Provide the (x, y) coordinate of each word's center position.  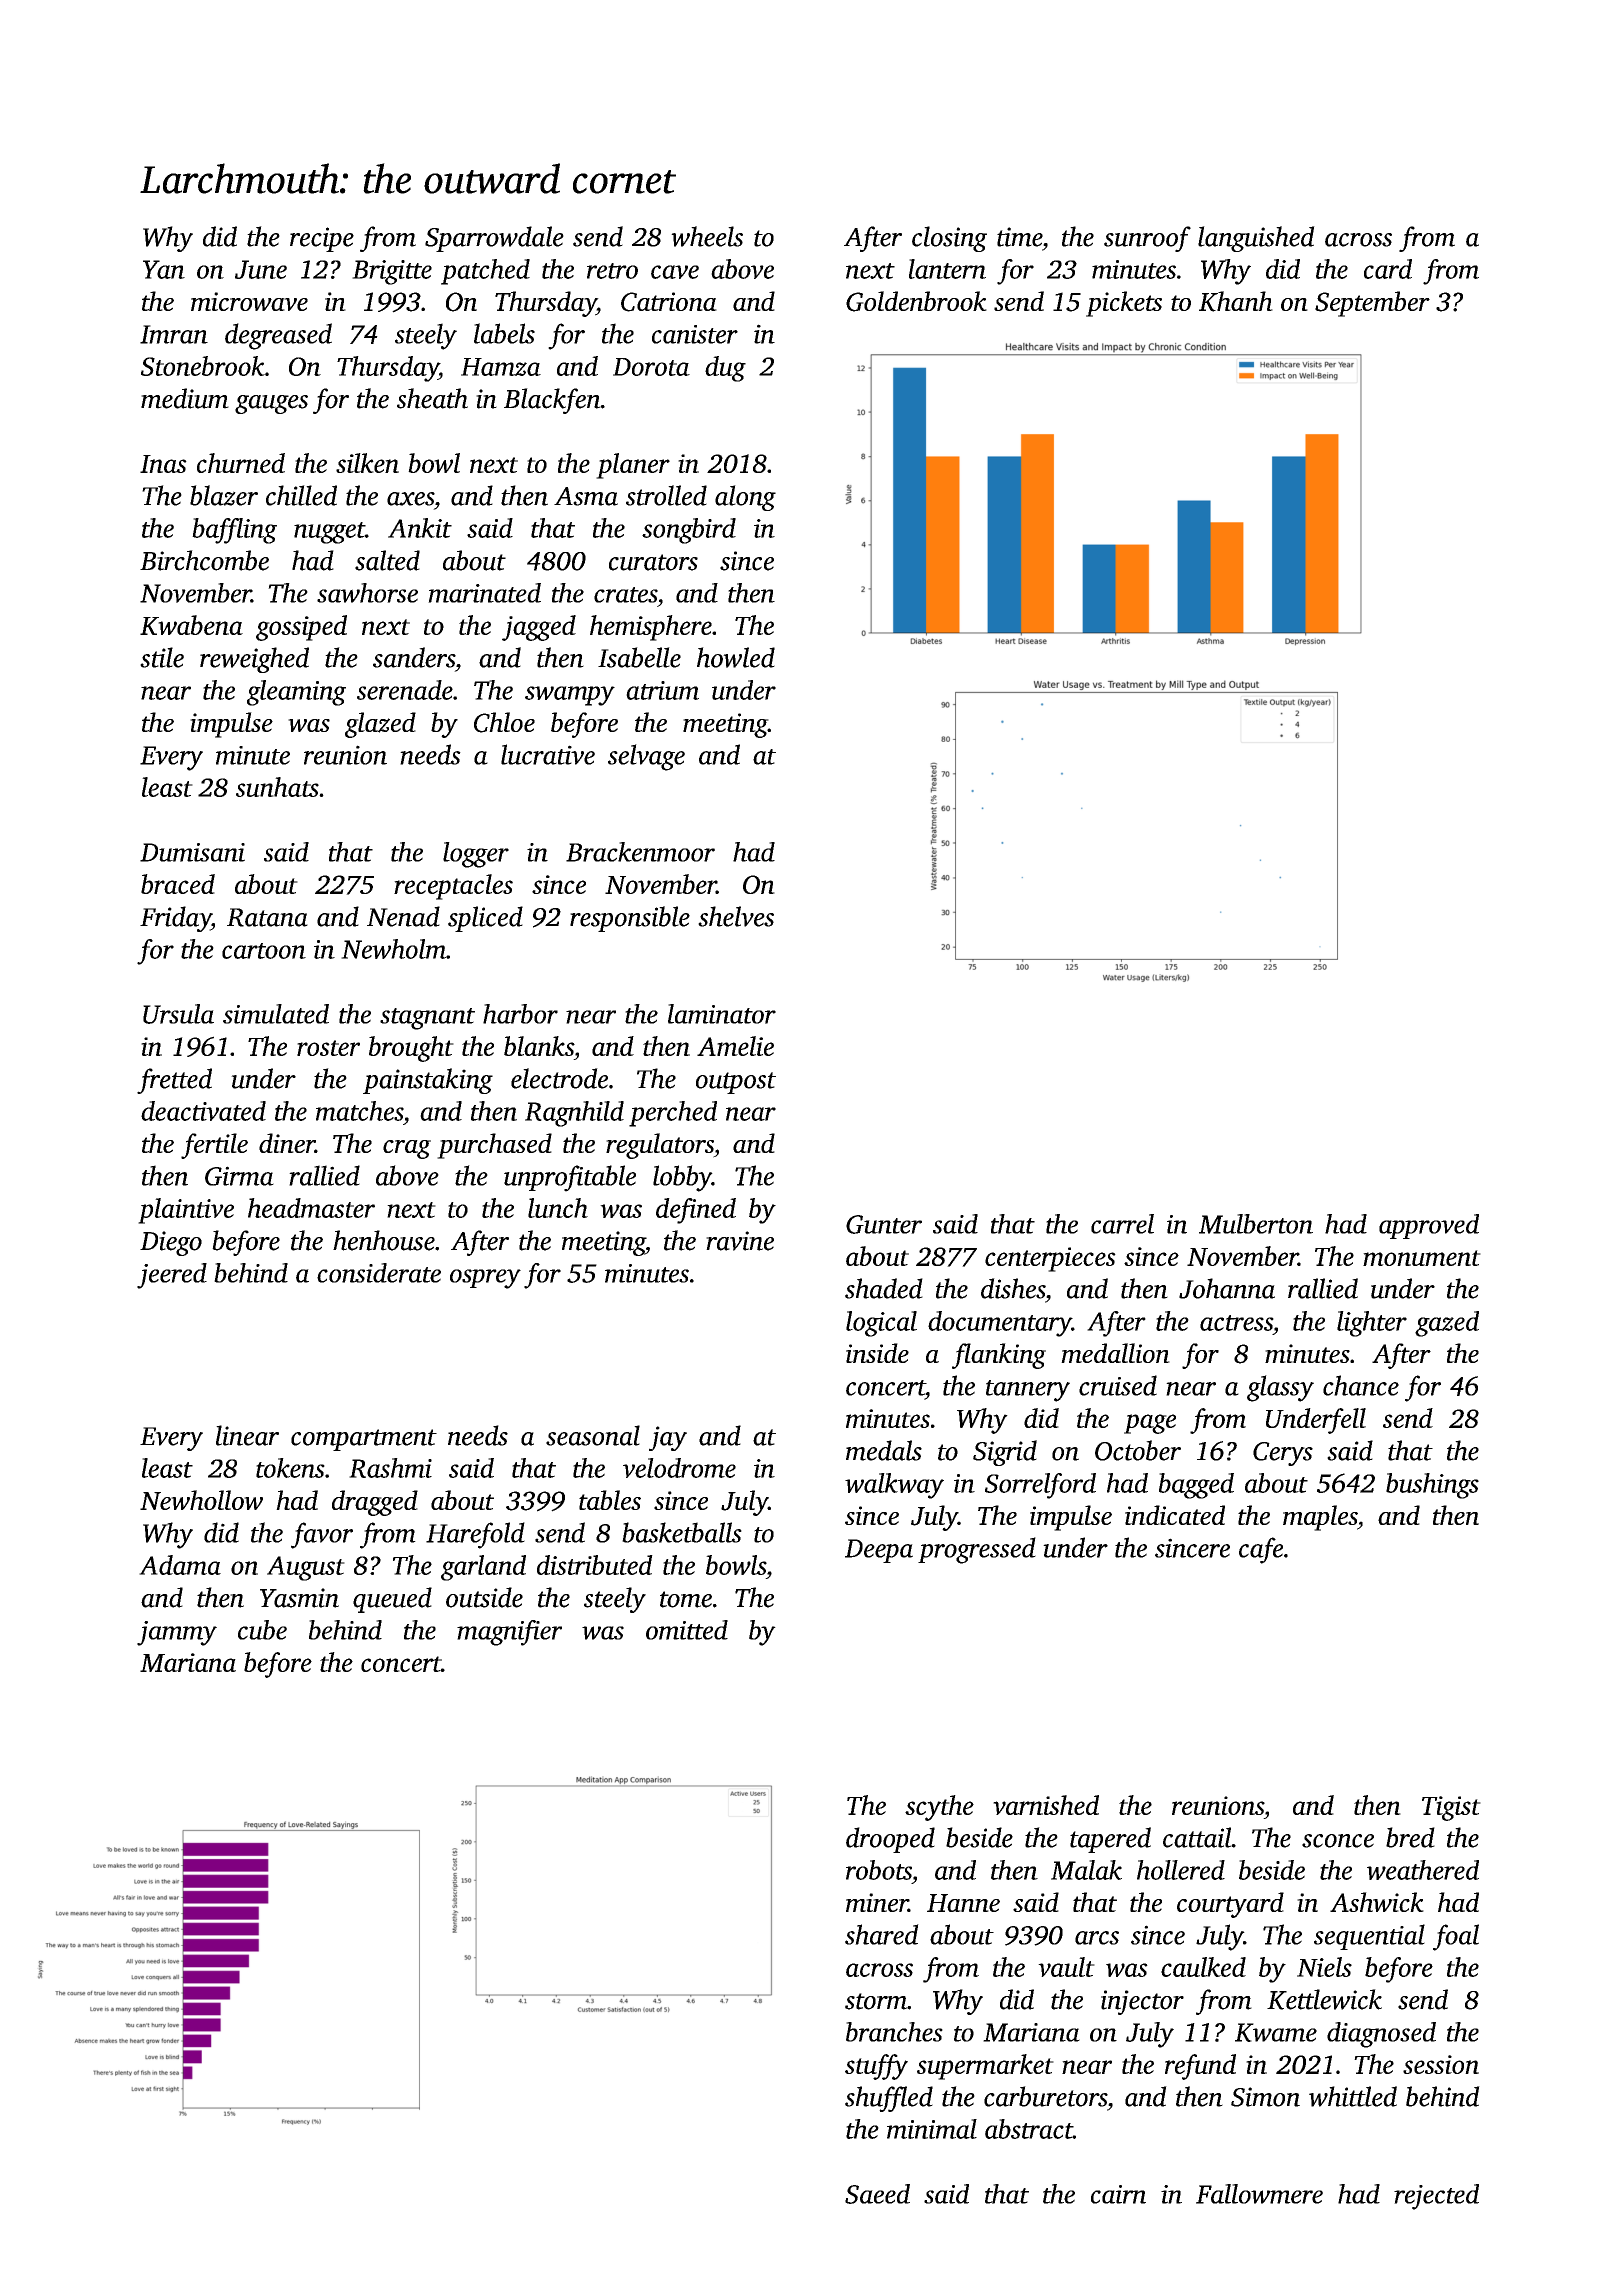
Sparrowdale (494, 239)
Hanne (963, 1903)
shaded (884, 1288)
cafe (1261, 1550)
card (1388, 269)
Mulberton (1256, 1224)
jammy (177, 1633)
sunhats (277, 787)
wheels (707, 236)
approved (1429, 1226)
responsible (630, 919)
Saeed (877, 2194)
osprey (485, 1279)
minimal (932, 2129)
